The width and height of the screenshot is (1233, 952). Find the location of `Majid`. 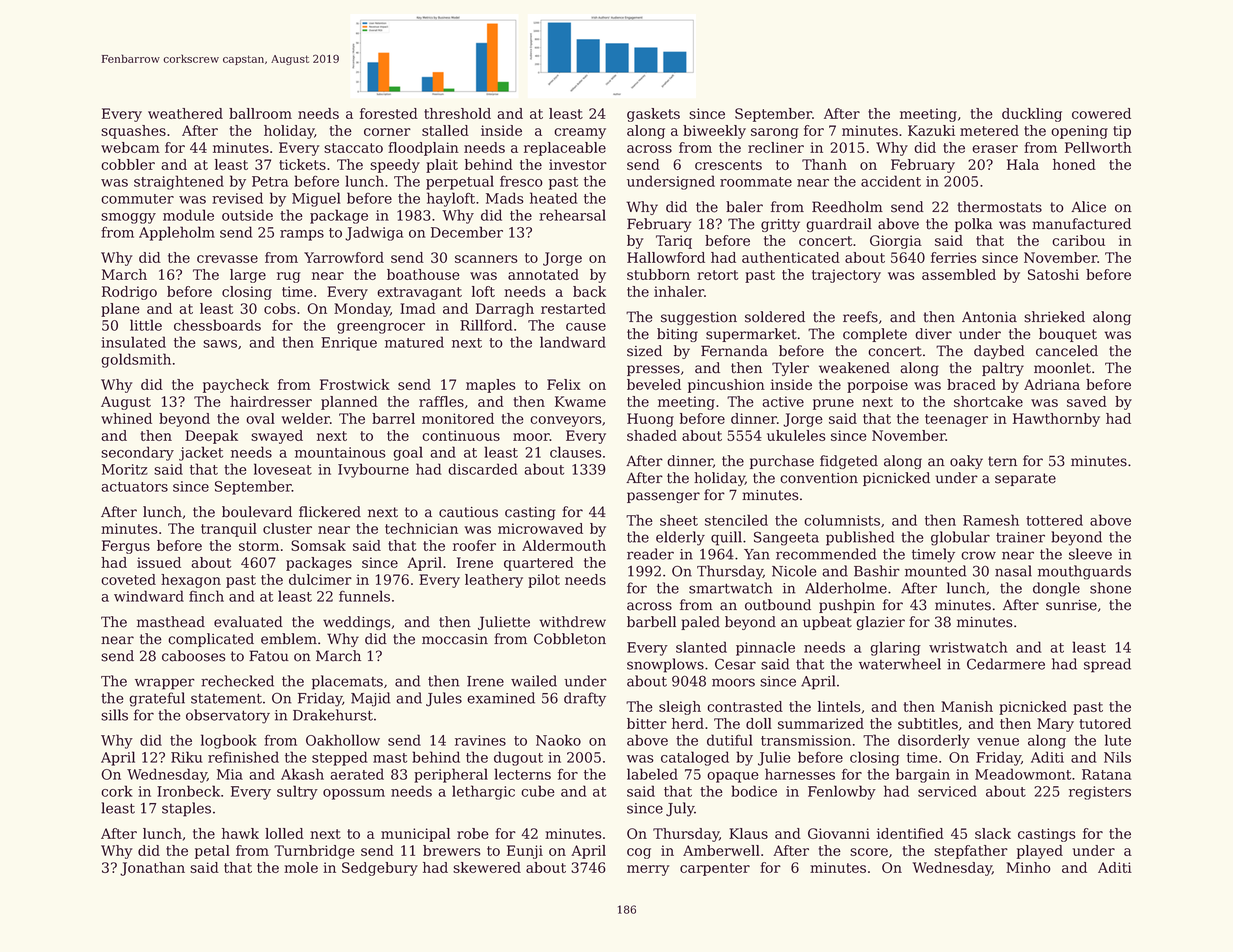

Majid is located at coordinates (371, 699).
